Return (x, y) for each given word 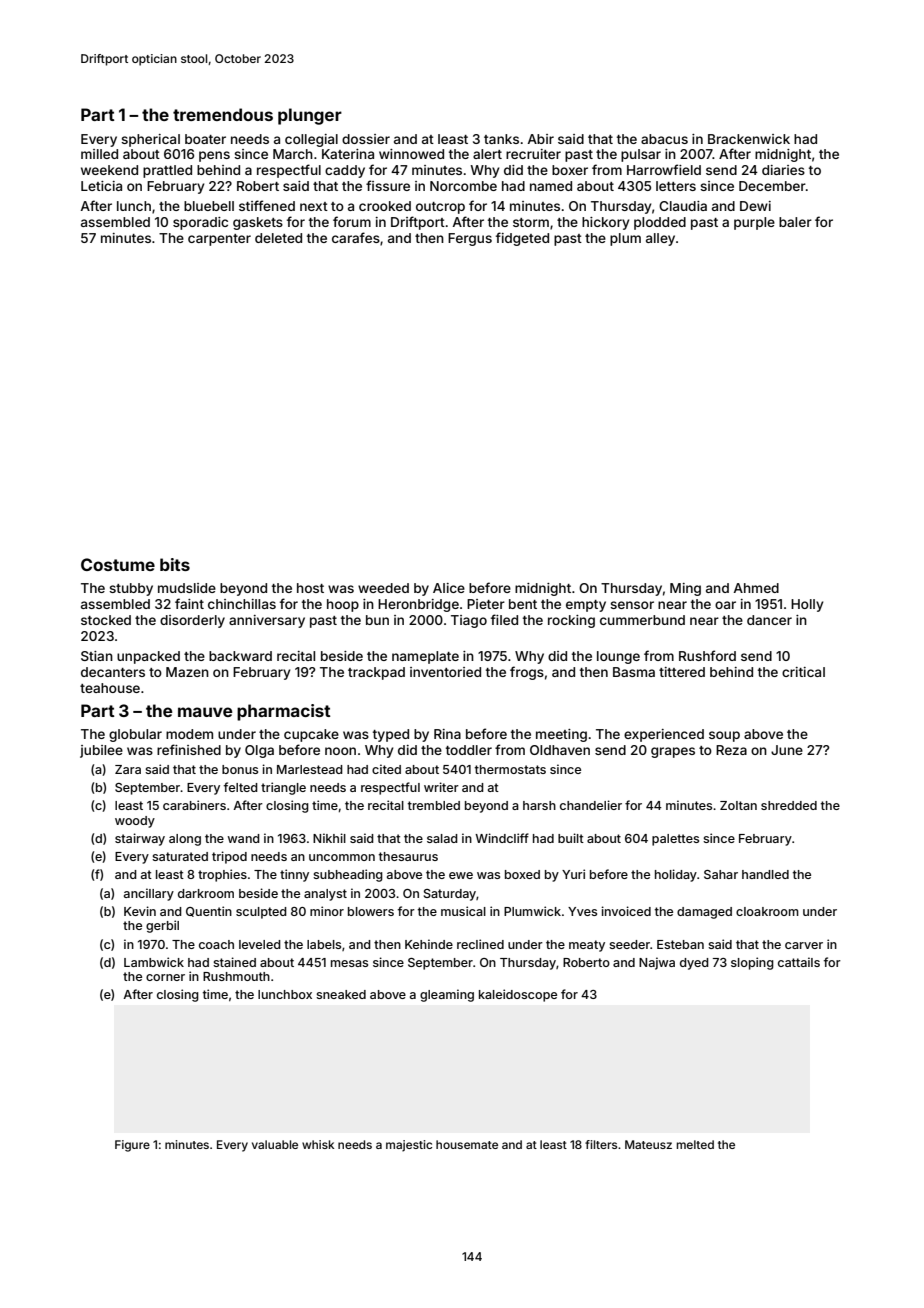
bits (175, 564)
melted (695, 1144)
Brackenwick (749, 139)
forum (352, 221)
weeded (383, 588)
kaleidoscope (518, 995)
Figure (132, 1146)
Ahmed (756, 588)
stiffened (267, 205)
